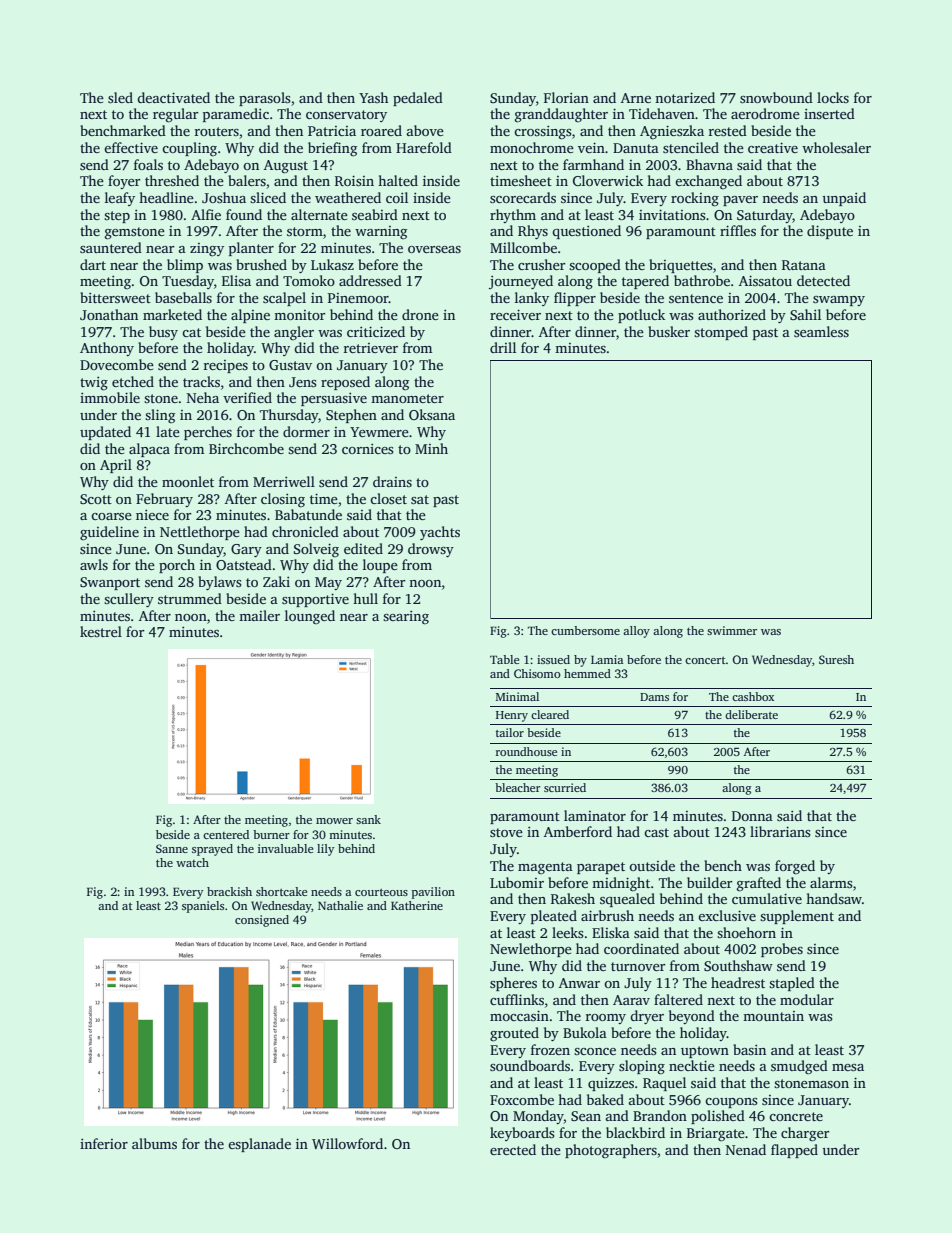 Image resolution: width=952 pixels, height=1233 pixels. I want to click on Table, so click(504, 659).
